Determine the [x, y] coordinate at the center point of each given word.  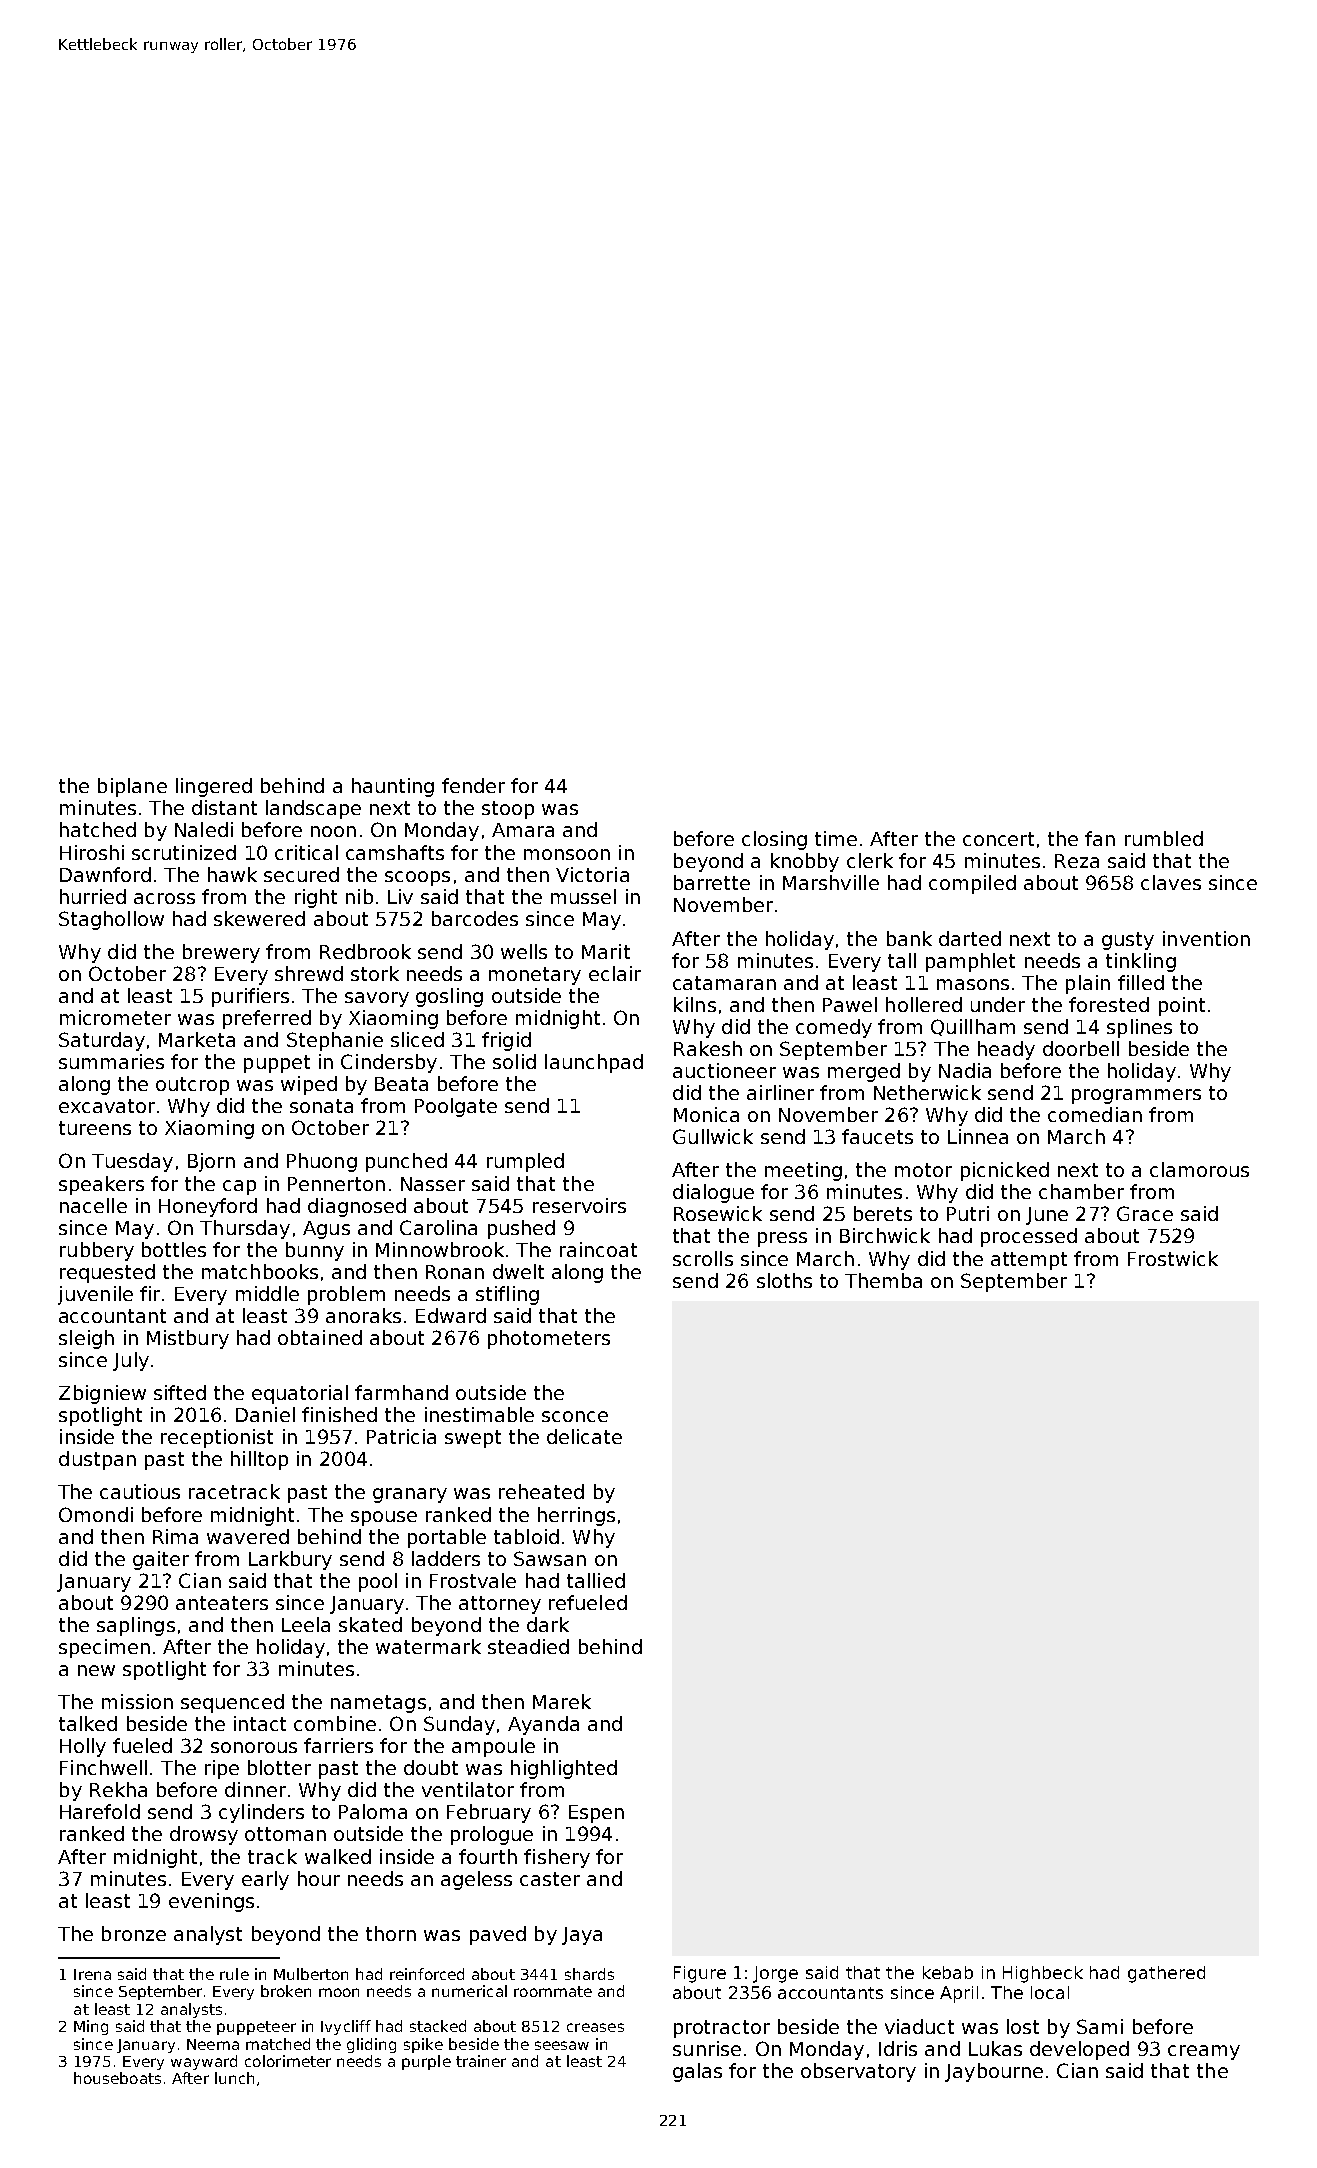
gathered [1166, 1974]
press [782, 1239]
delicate [584, 1436]
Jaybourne [994, 2072]
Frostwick [1173, 1258]
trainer [481, 2061]
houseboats [117, 2078]
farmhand [401, 1392]
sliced [417, 1039]
